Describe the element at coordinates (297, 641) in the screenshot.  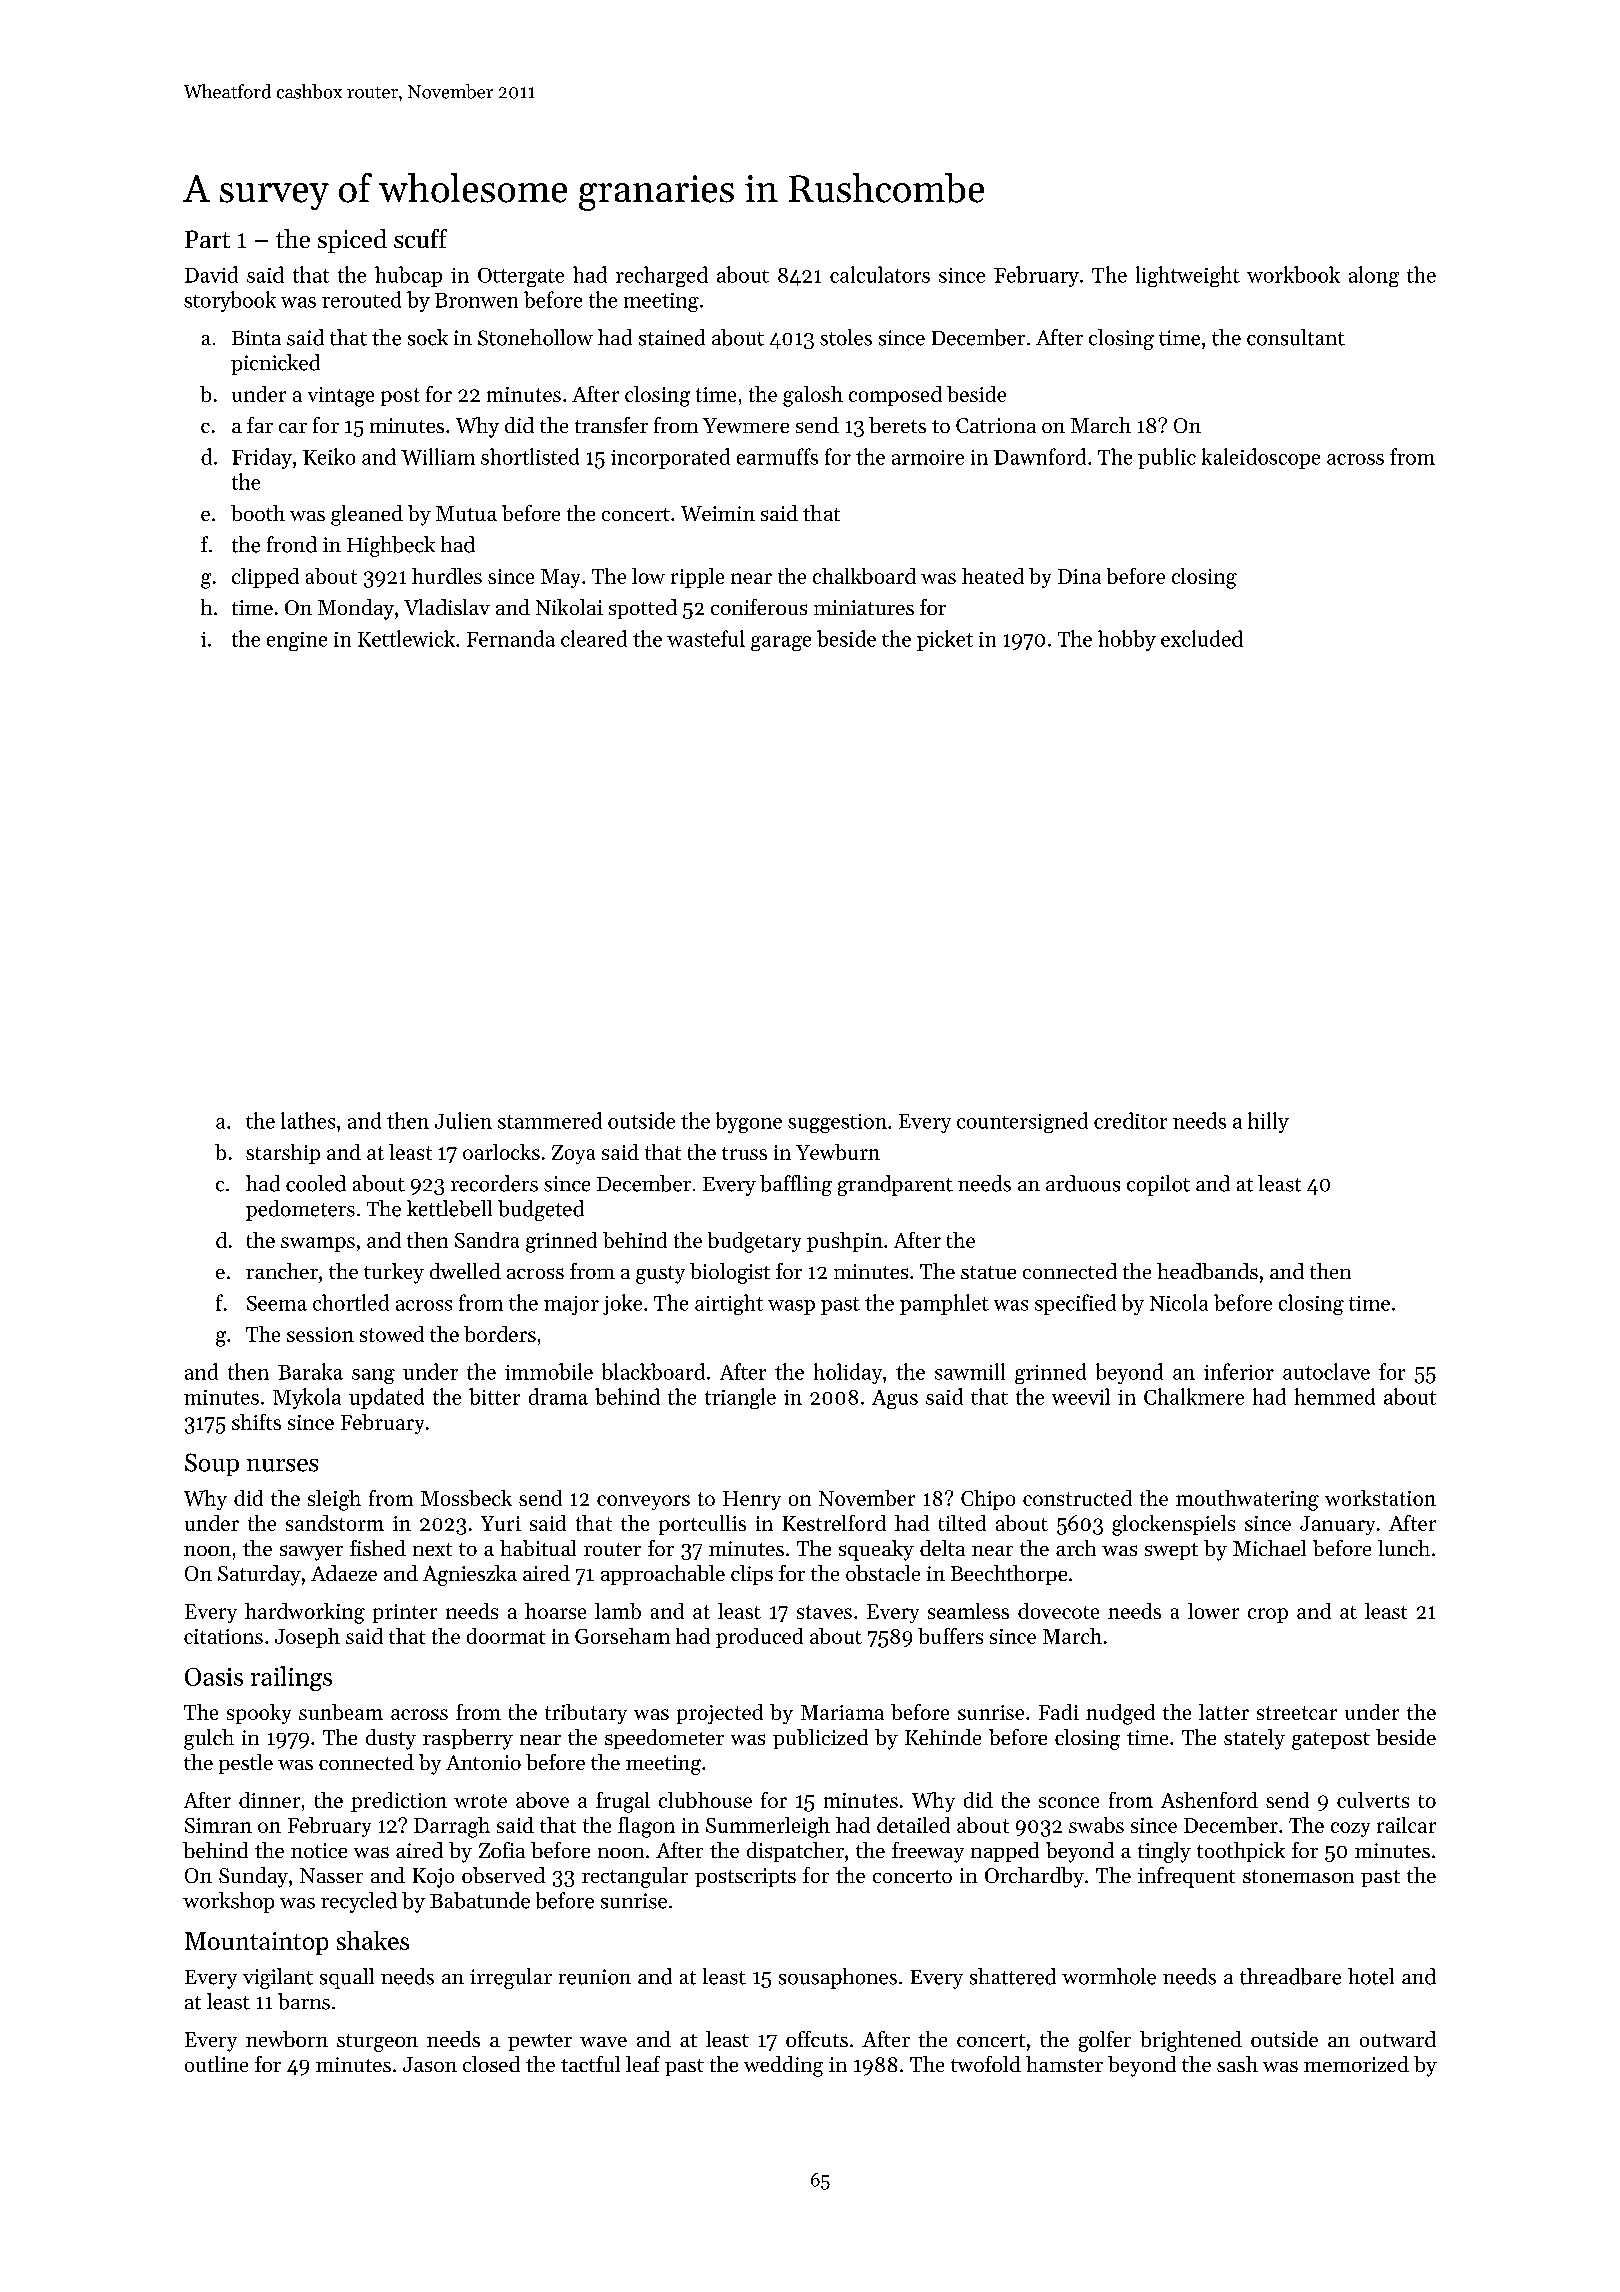
I see `engine` at that location.
